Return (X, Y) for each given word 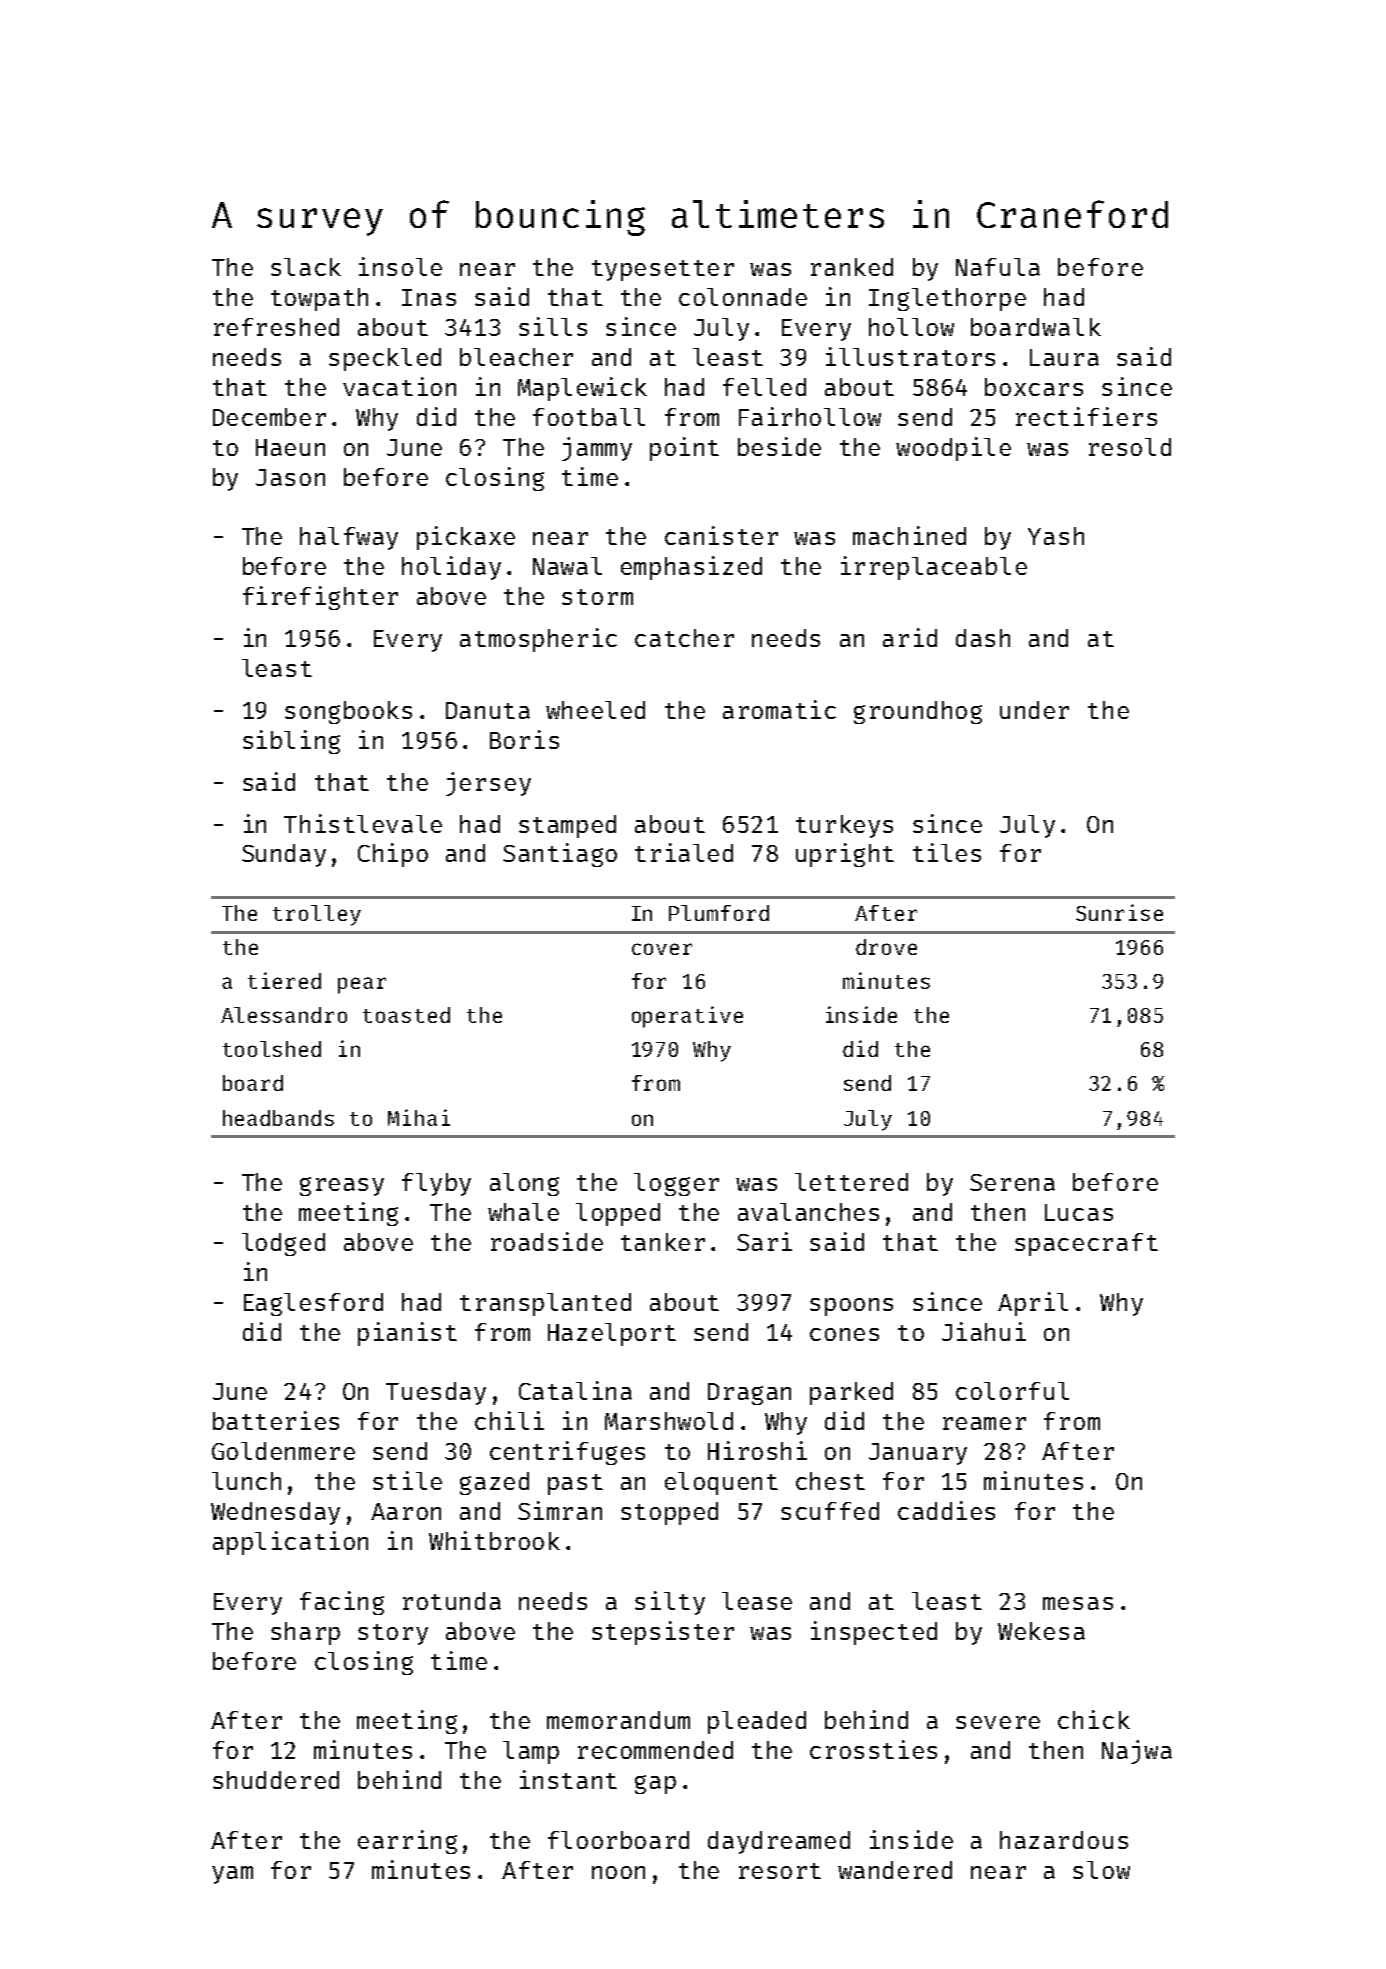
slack (306, 267)
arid (910, 637)
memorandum (618, 1720)
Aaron (406, 1511)
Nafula (998, 267)
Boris (524, 739)
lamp (531, 1752)
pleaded (757, 1722)
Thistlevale (363, 823)
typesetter (663, 270)
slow (1101, 1870)
